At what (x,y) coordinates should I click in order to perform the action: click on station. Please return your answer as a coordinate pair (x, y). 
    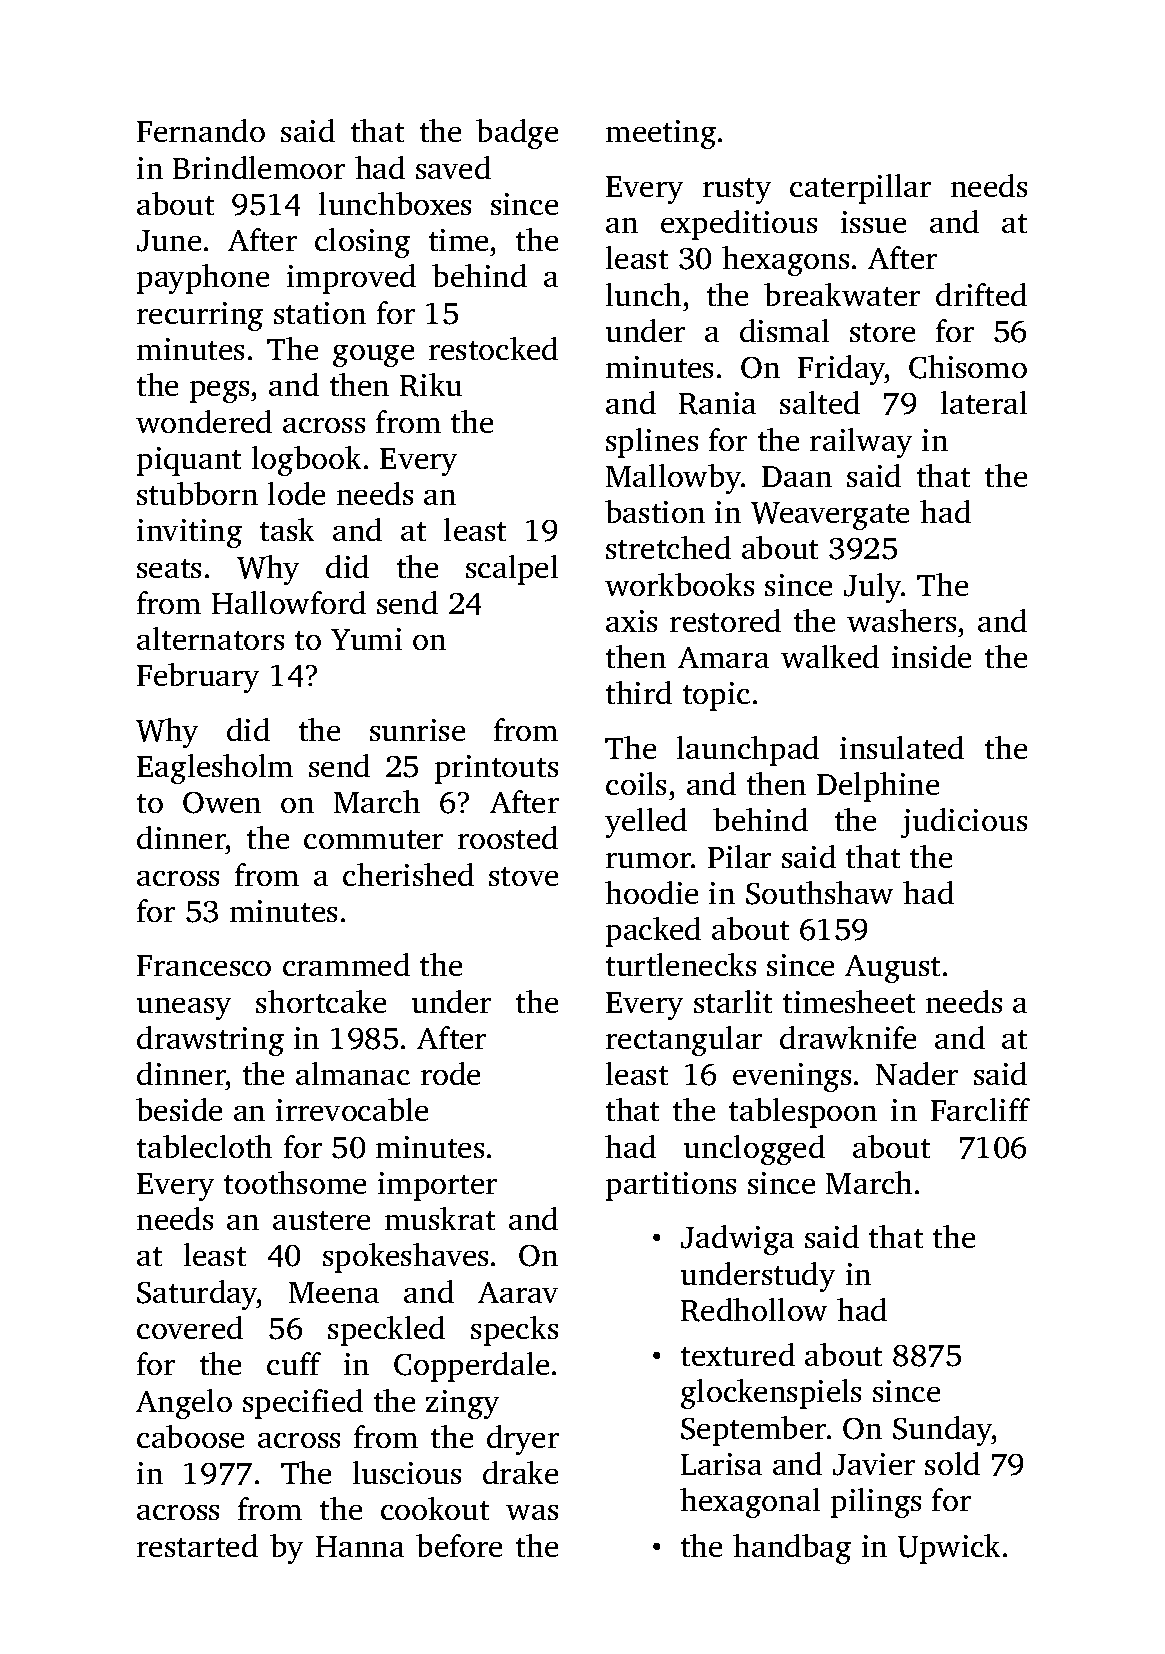
    Looking at the image, I should click on (320, 313).
